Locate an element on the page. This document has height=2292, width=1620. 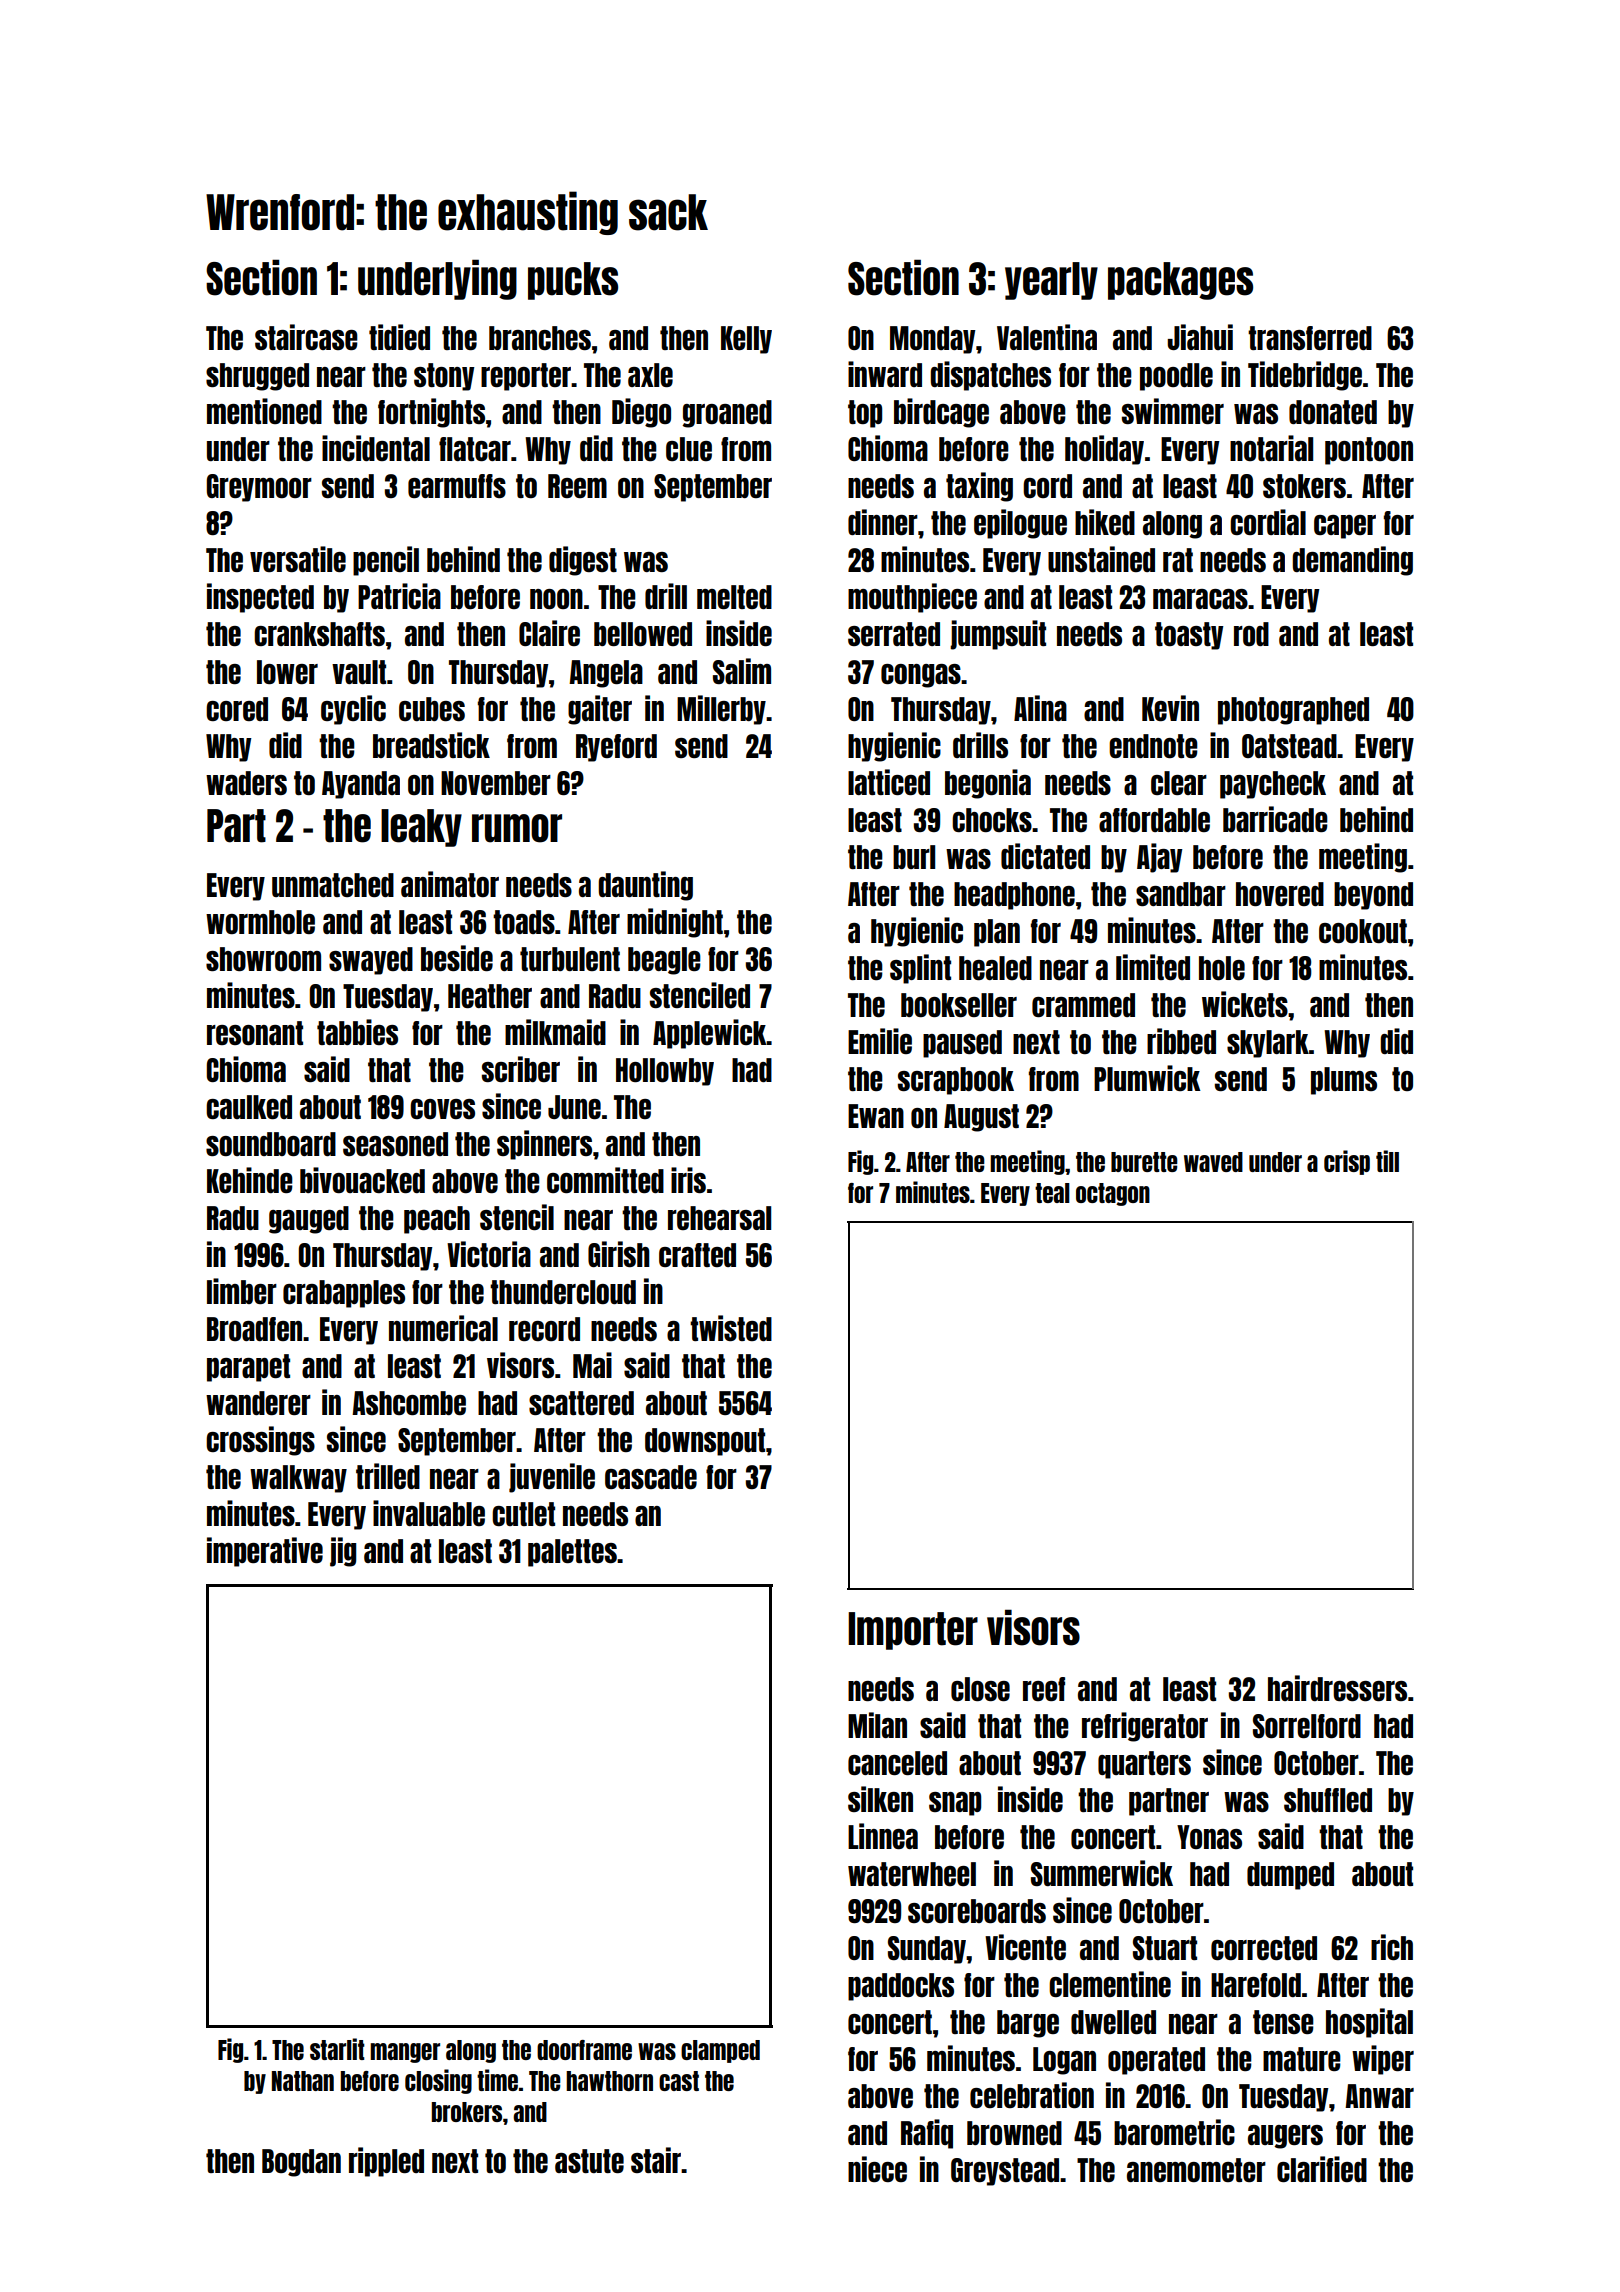
packages is located at coordinates (1180, 281).
